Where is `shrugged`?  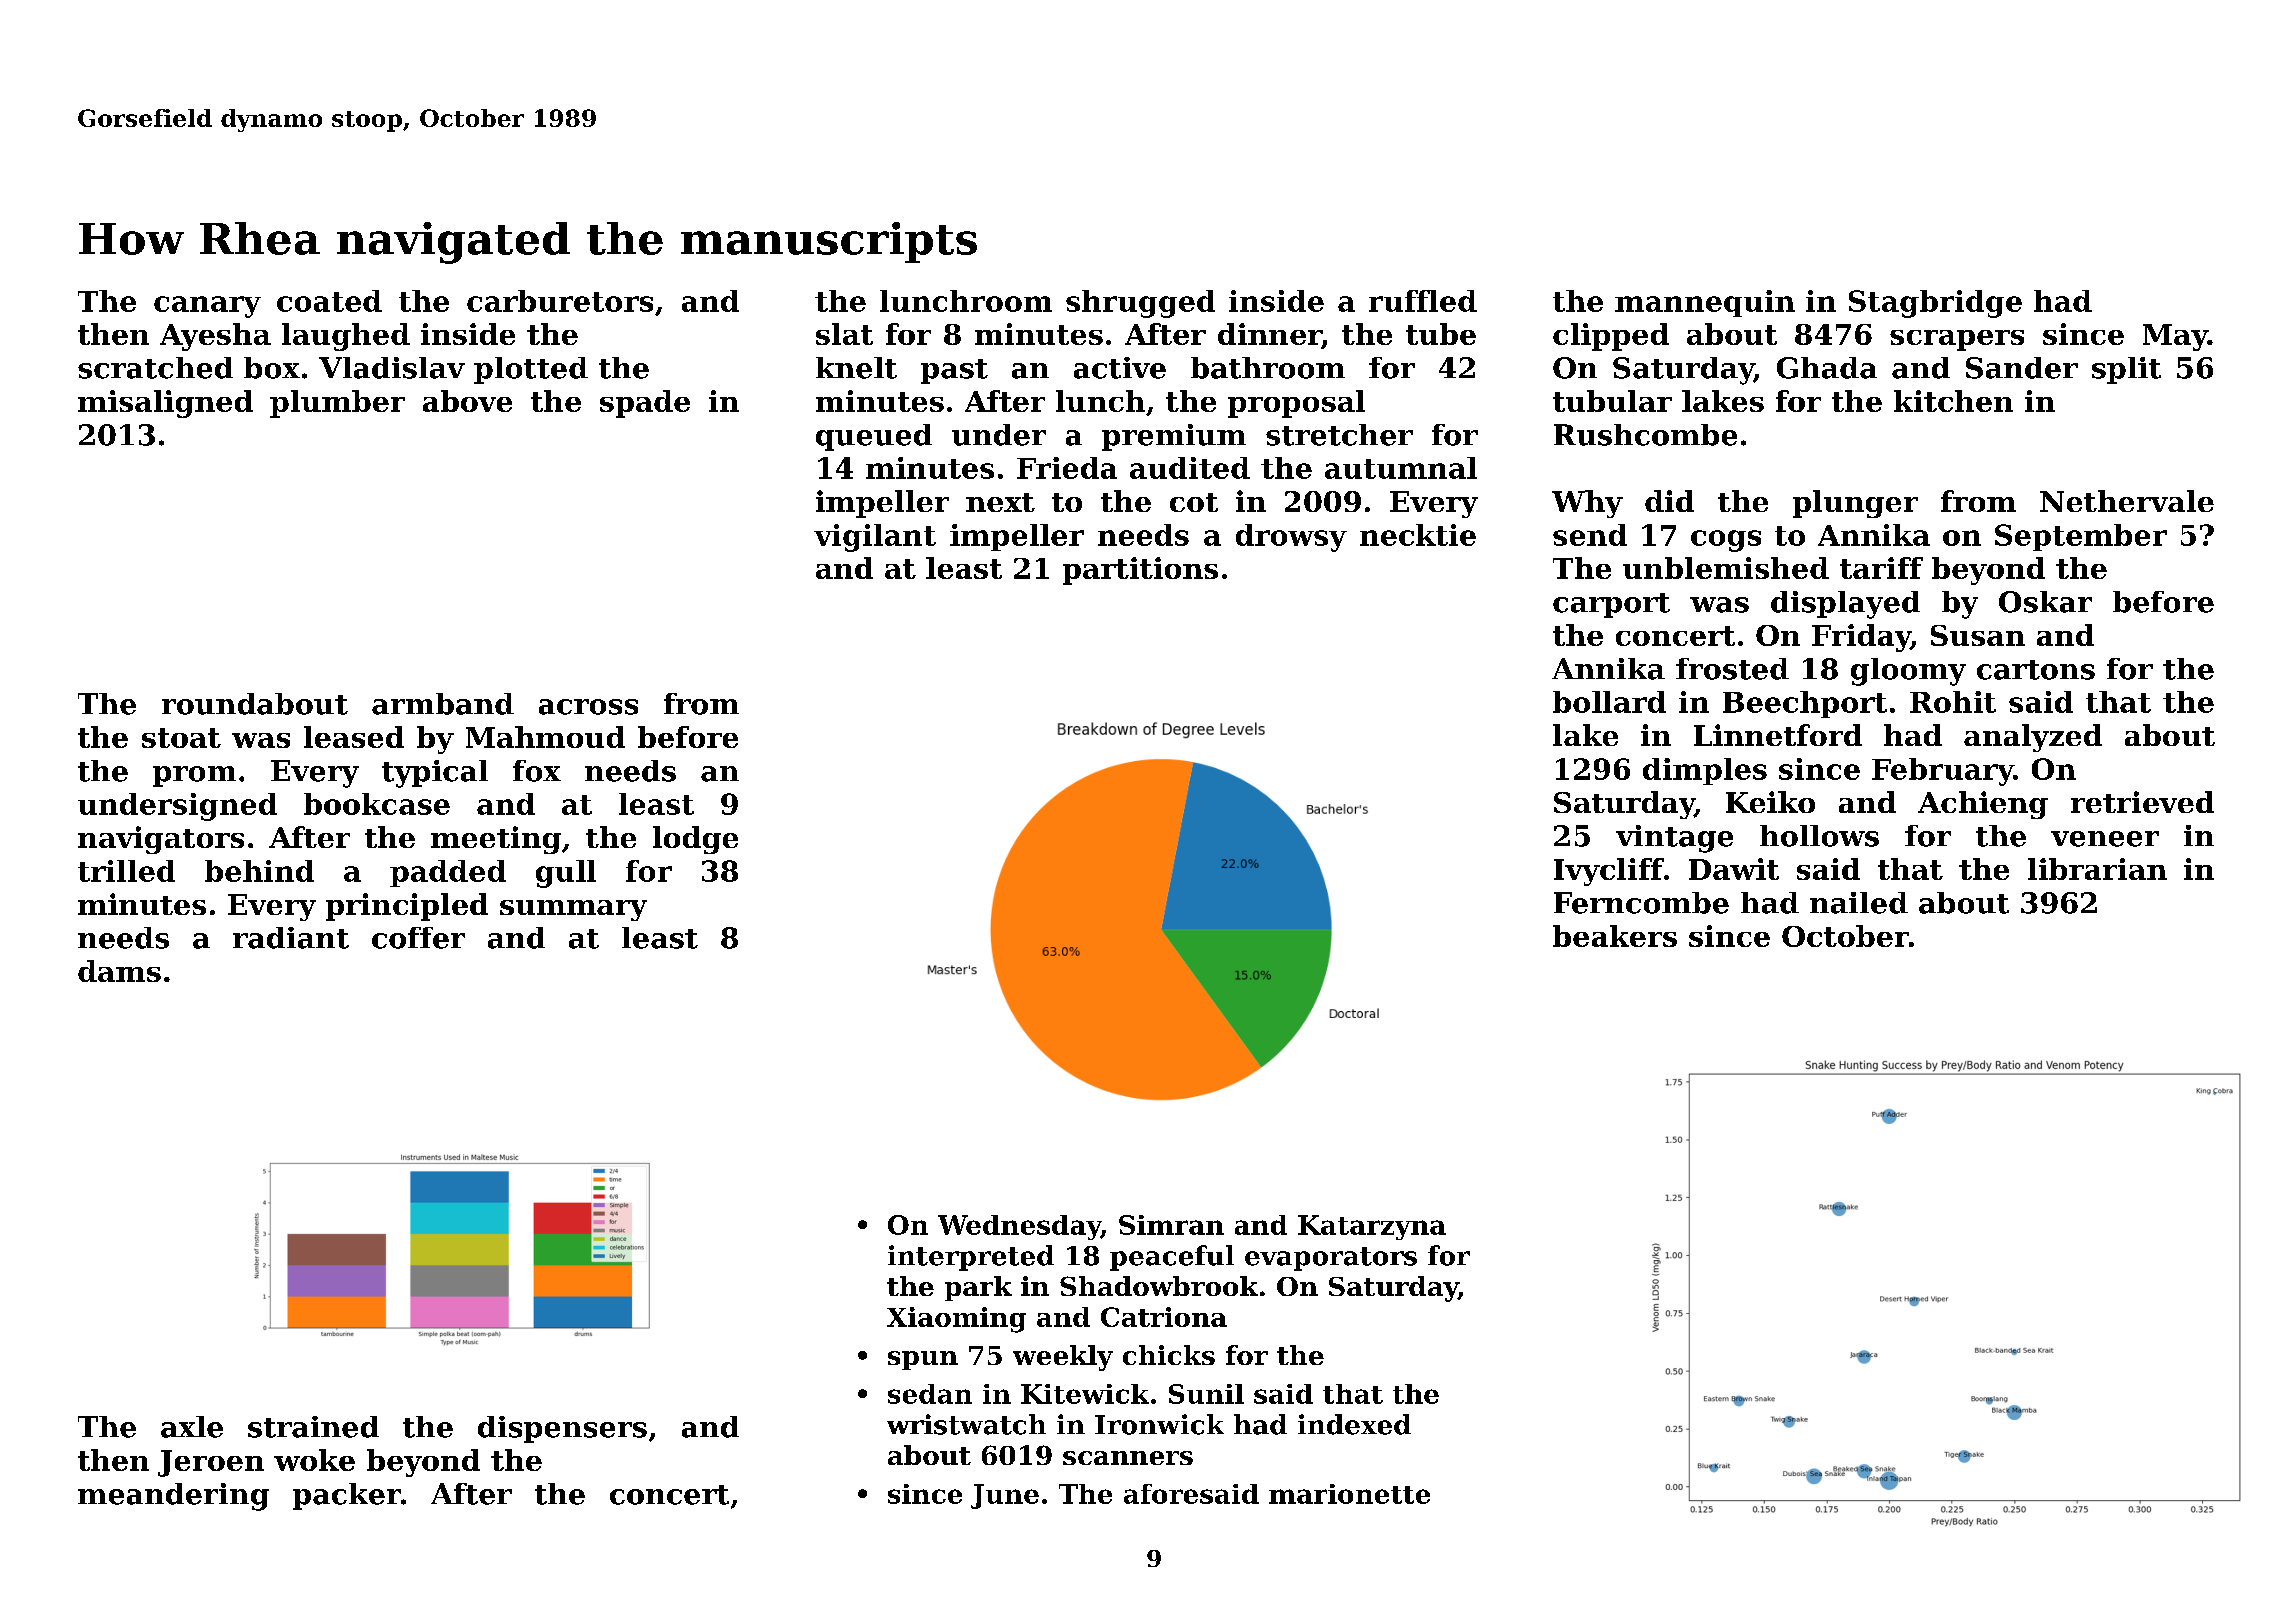
shrugged is located at coordinates (1140, 304).
